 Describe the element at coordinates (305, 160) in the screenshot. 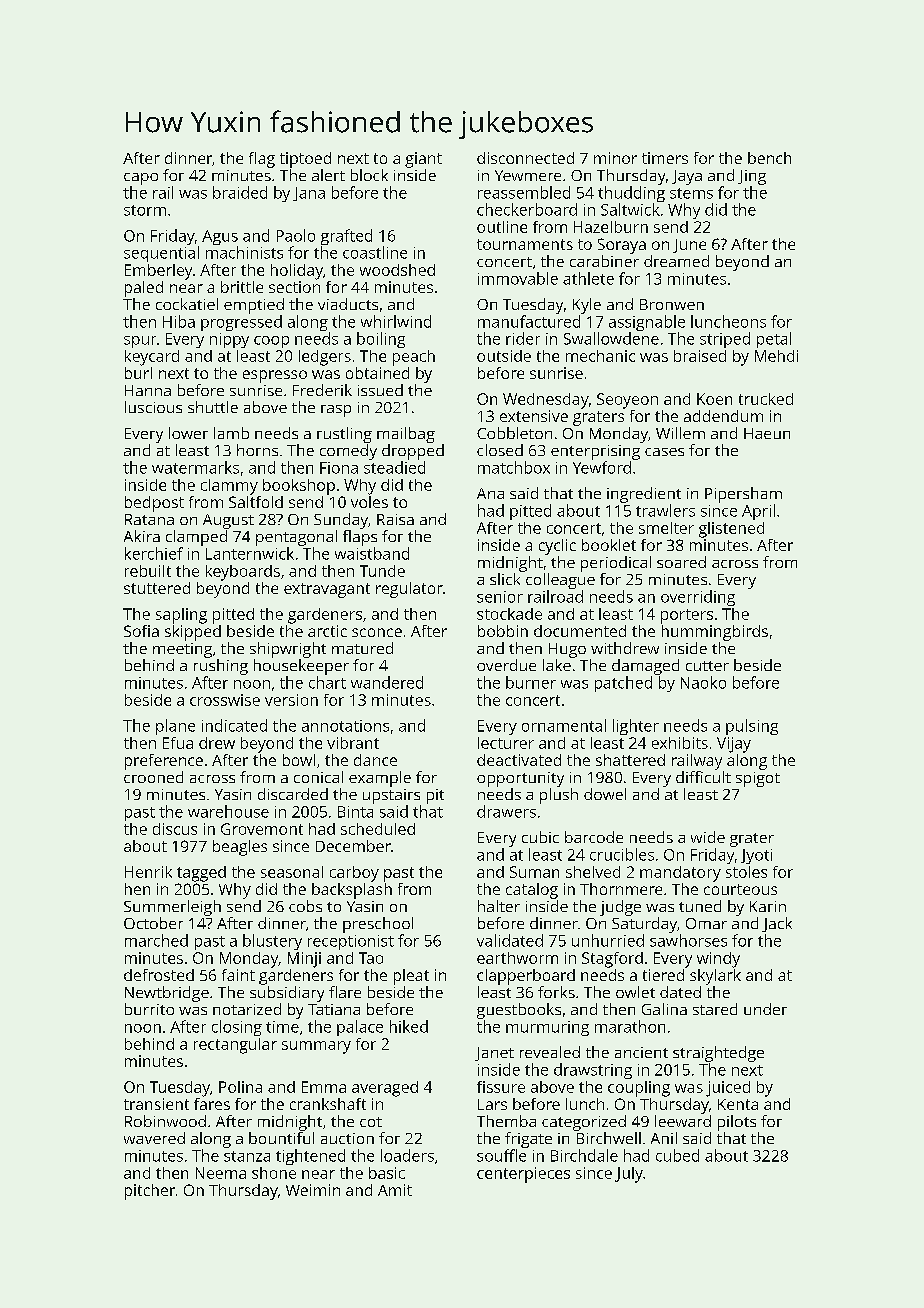

I see `tiptoed` at that location.
